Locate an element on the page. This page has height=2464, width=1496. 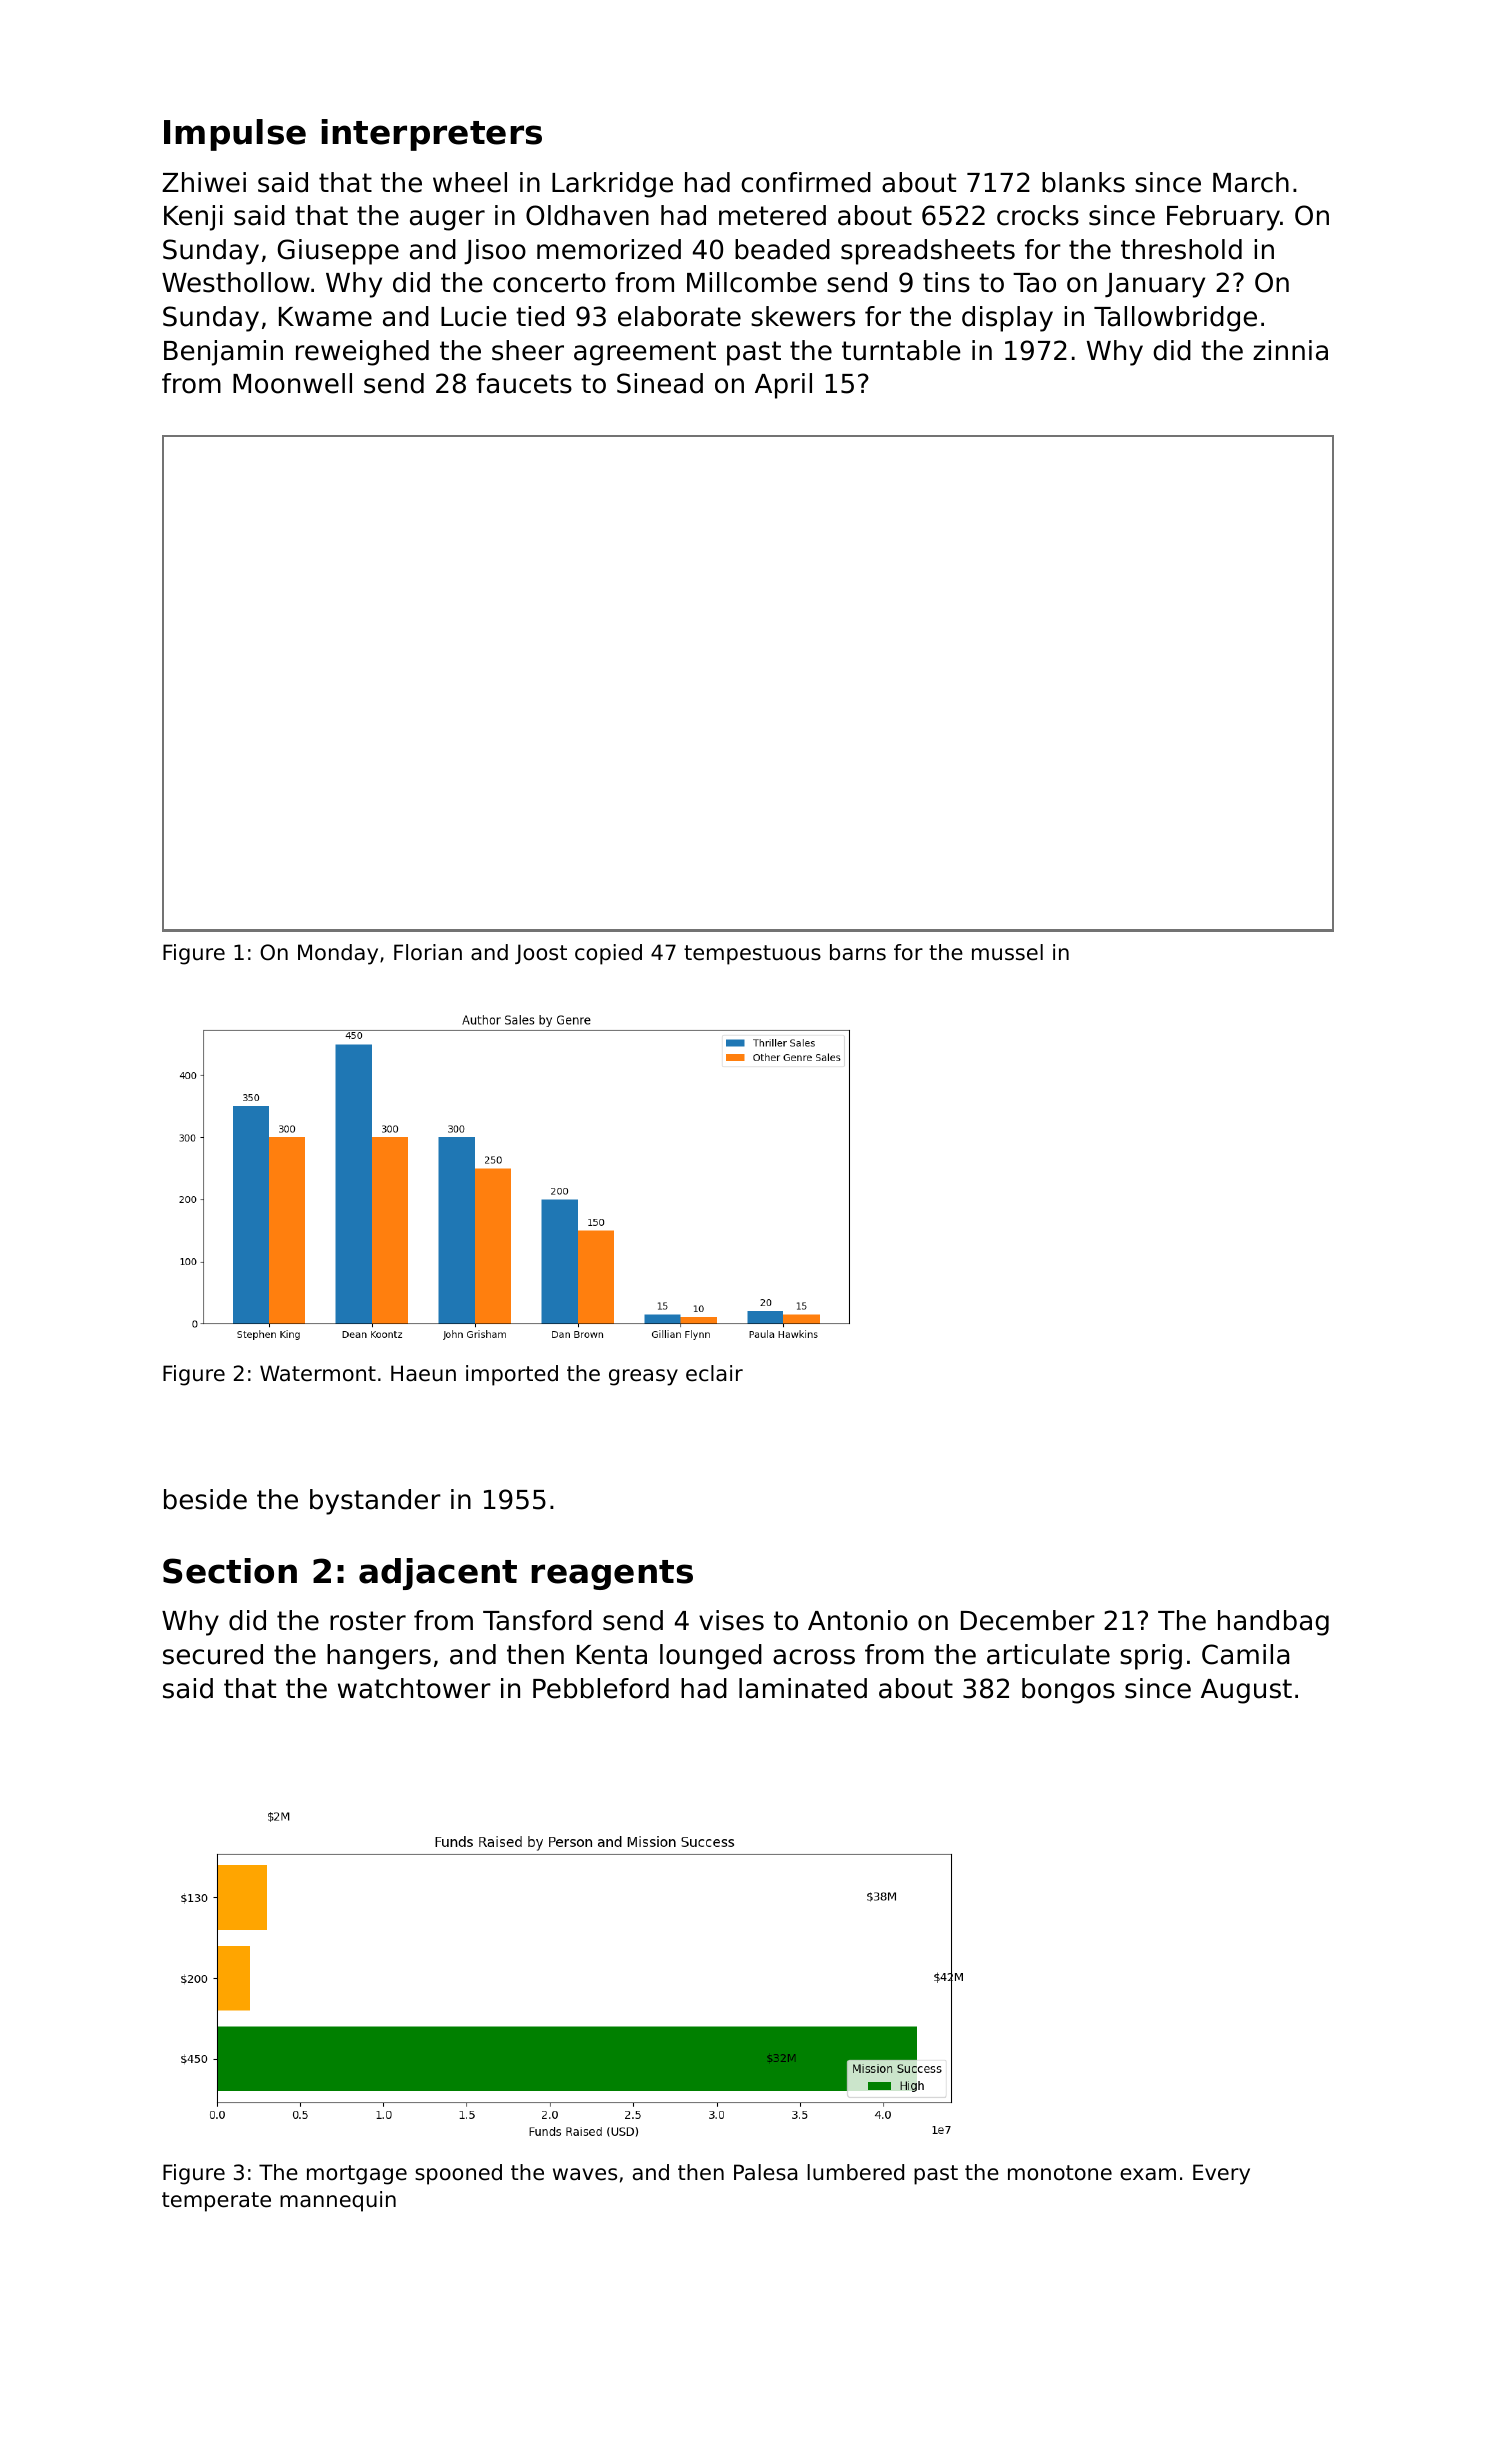
blanks is located at coordinates (1083, 182).
